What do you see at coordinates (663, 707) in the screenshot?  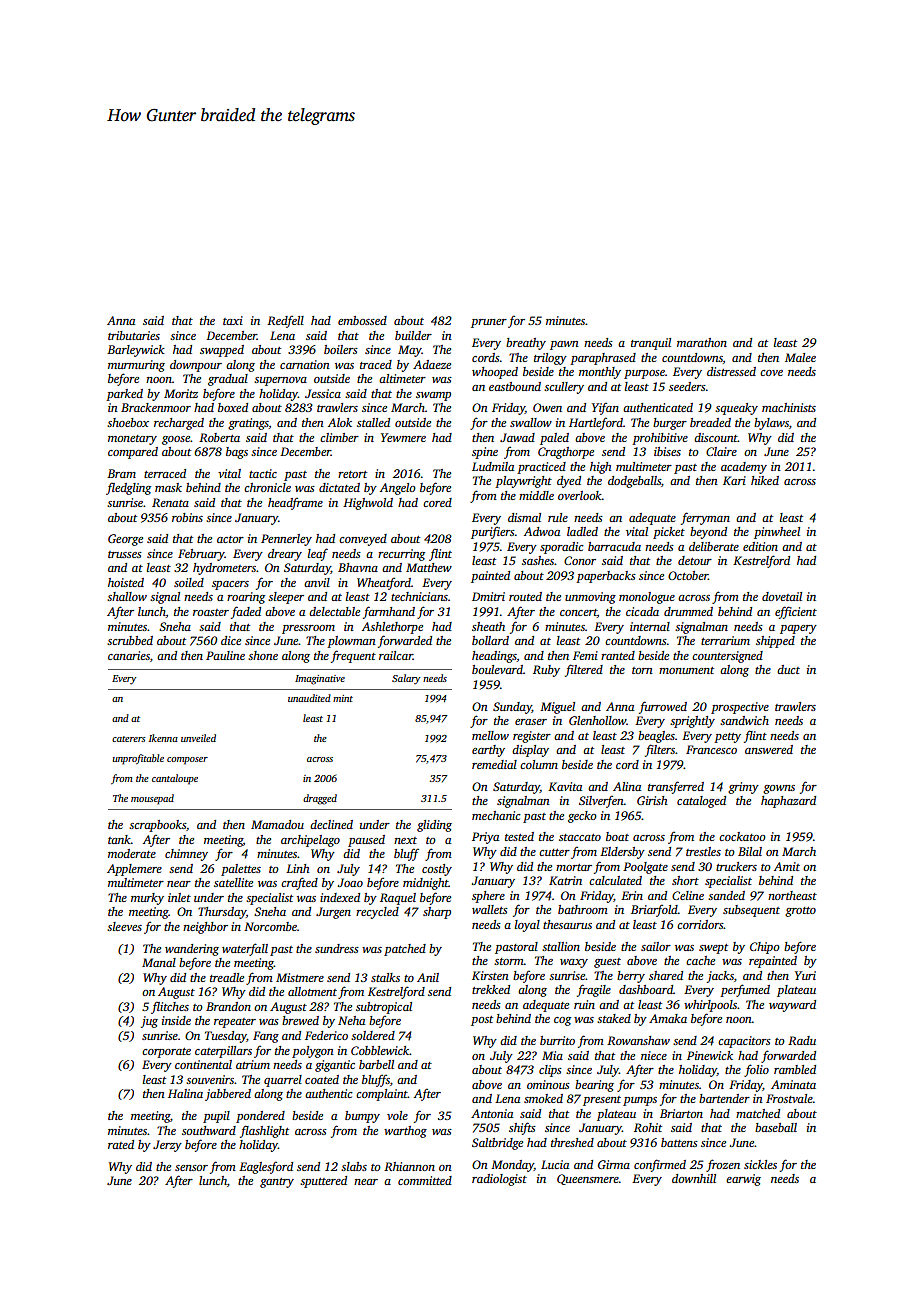 I see `furrowed` at bounding box center [663, 707].
